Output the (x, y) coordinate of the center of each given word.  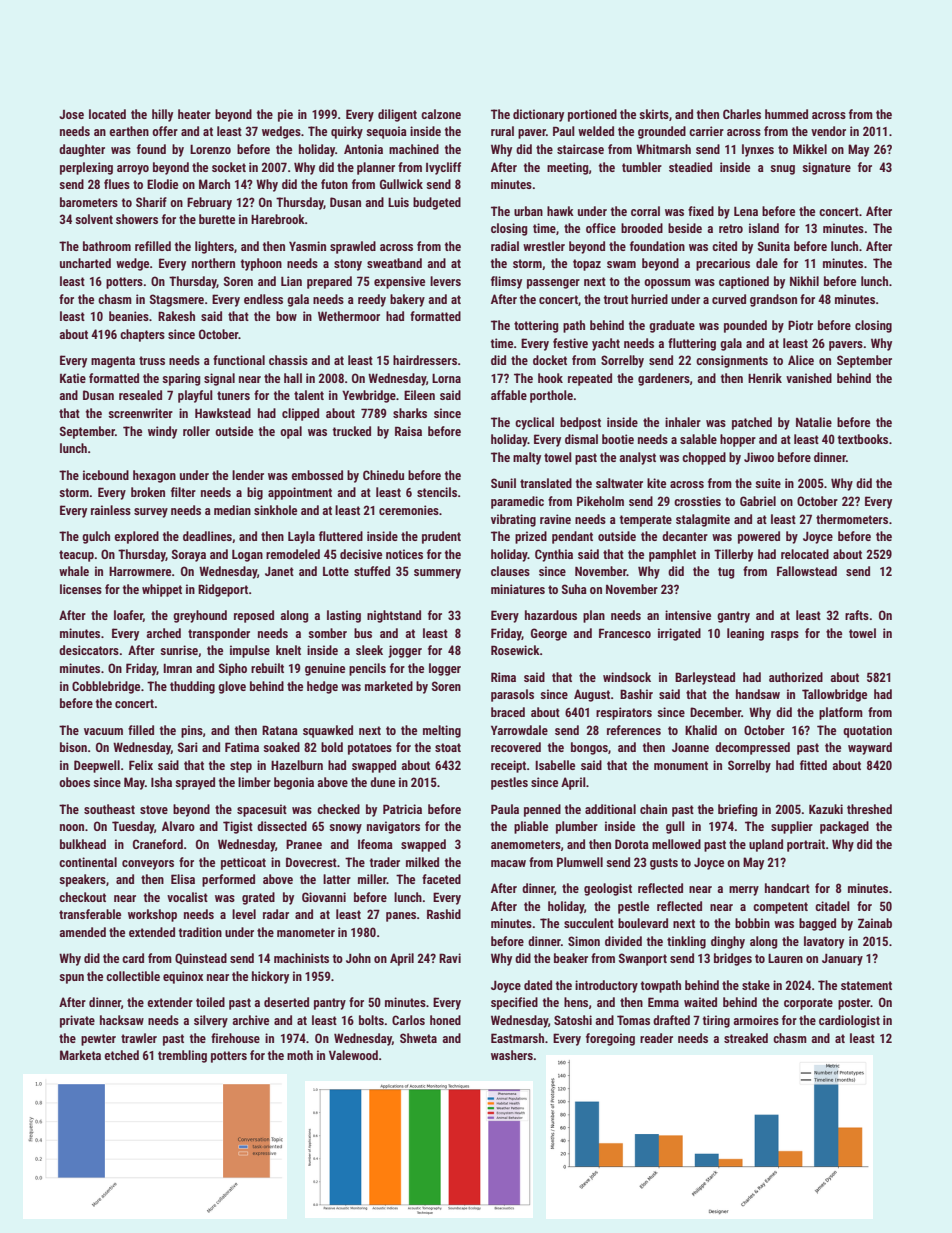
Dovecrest (311, 862)
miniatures (518, 589)
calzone (441, 114)
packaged (844, 827)
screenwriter (140, 413)
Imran (177, 668)
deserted (286, 1002)
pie (285, 115)
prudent (441, 537)
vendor (828, 131)
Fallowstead (807, 571)
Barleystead (705, 678)
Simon (584, 941)
